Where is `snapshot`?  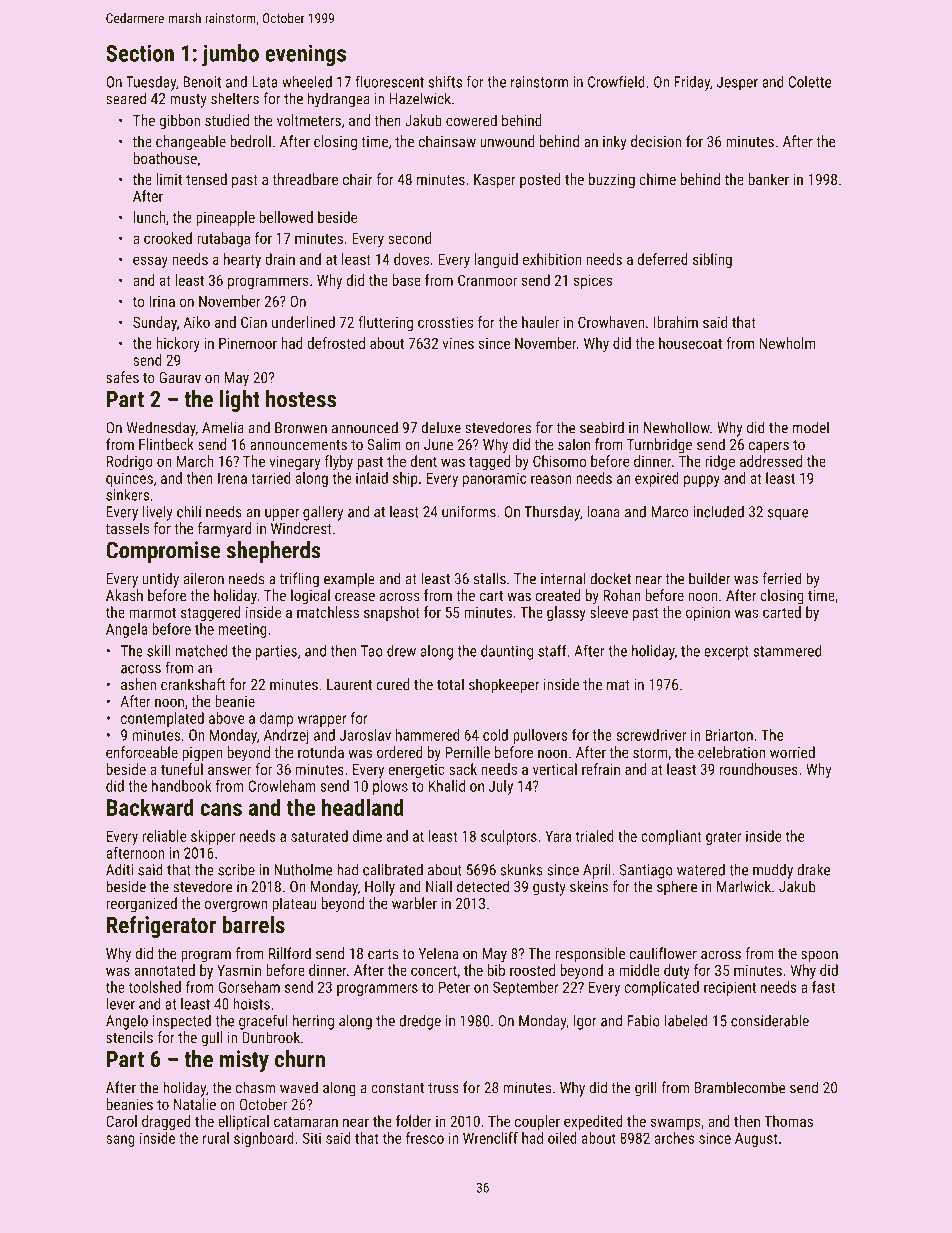
snapshot is located at coordinates (392, 613).
